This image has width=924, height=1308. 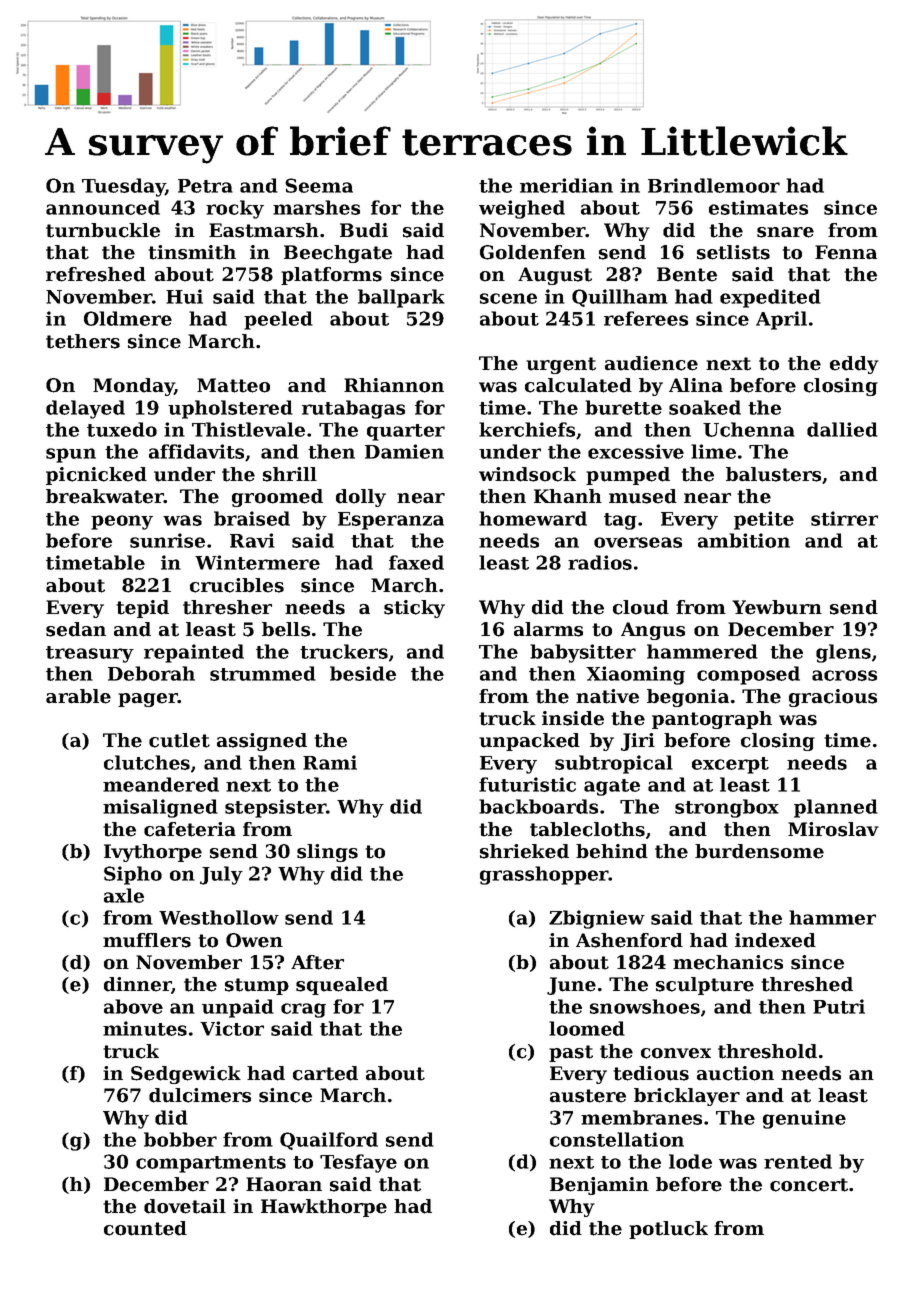 I want to click on After, so click(x=317, y=962).
